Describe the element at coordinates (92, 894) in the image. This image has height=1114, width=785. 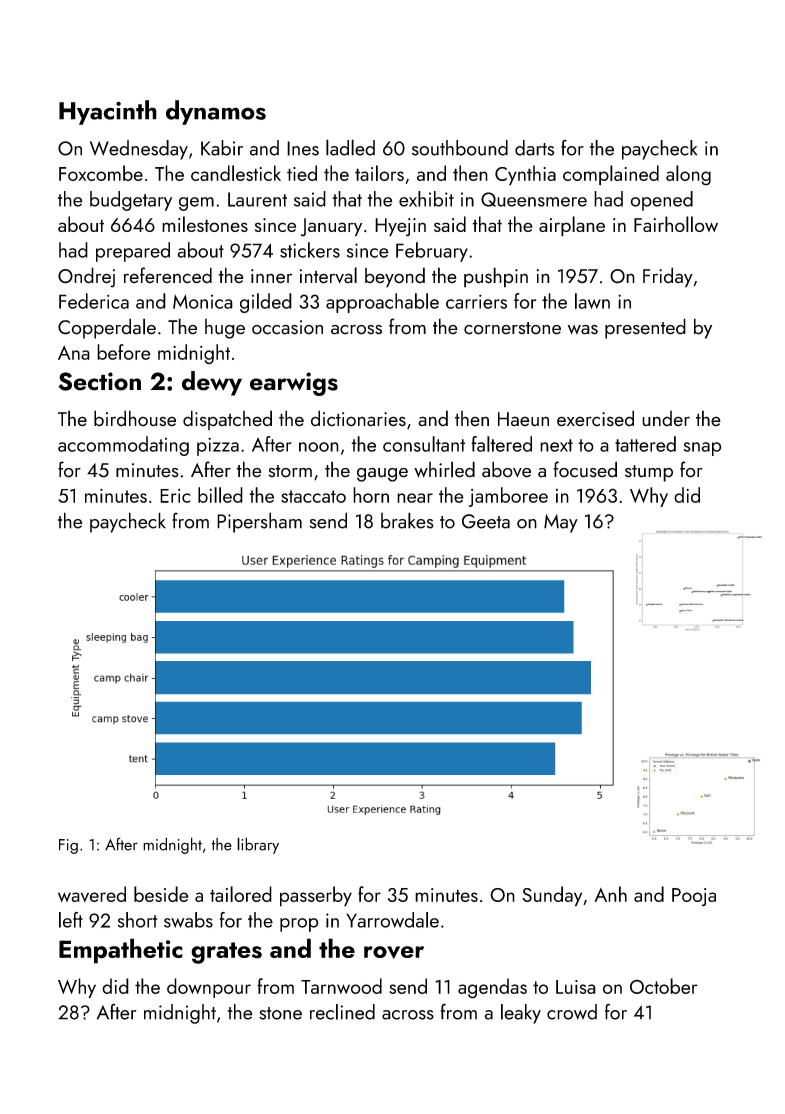
I see `wavered` at that location.
